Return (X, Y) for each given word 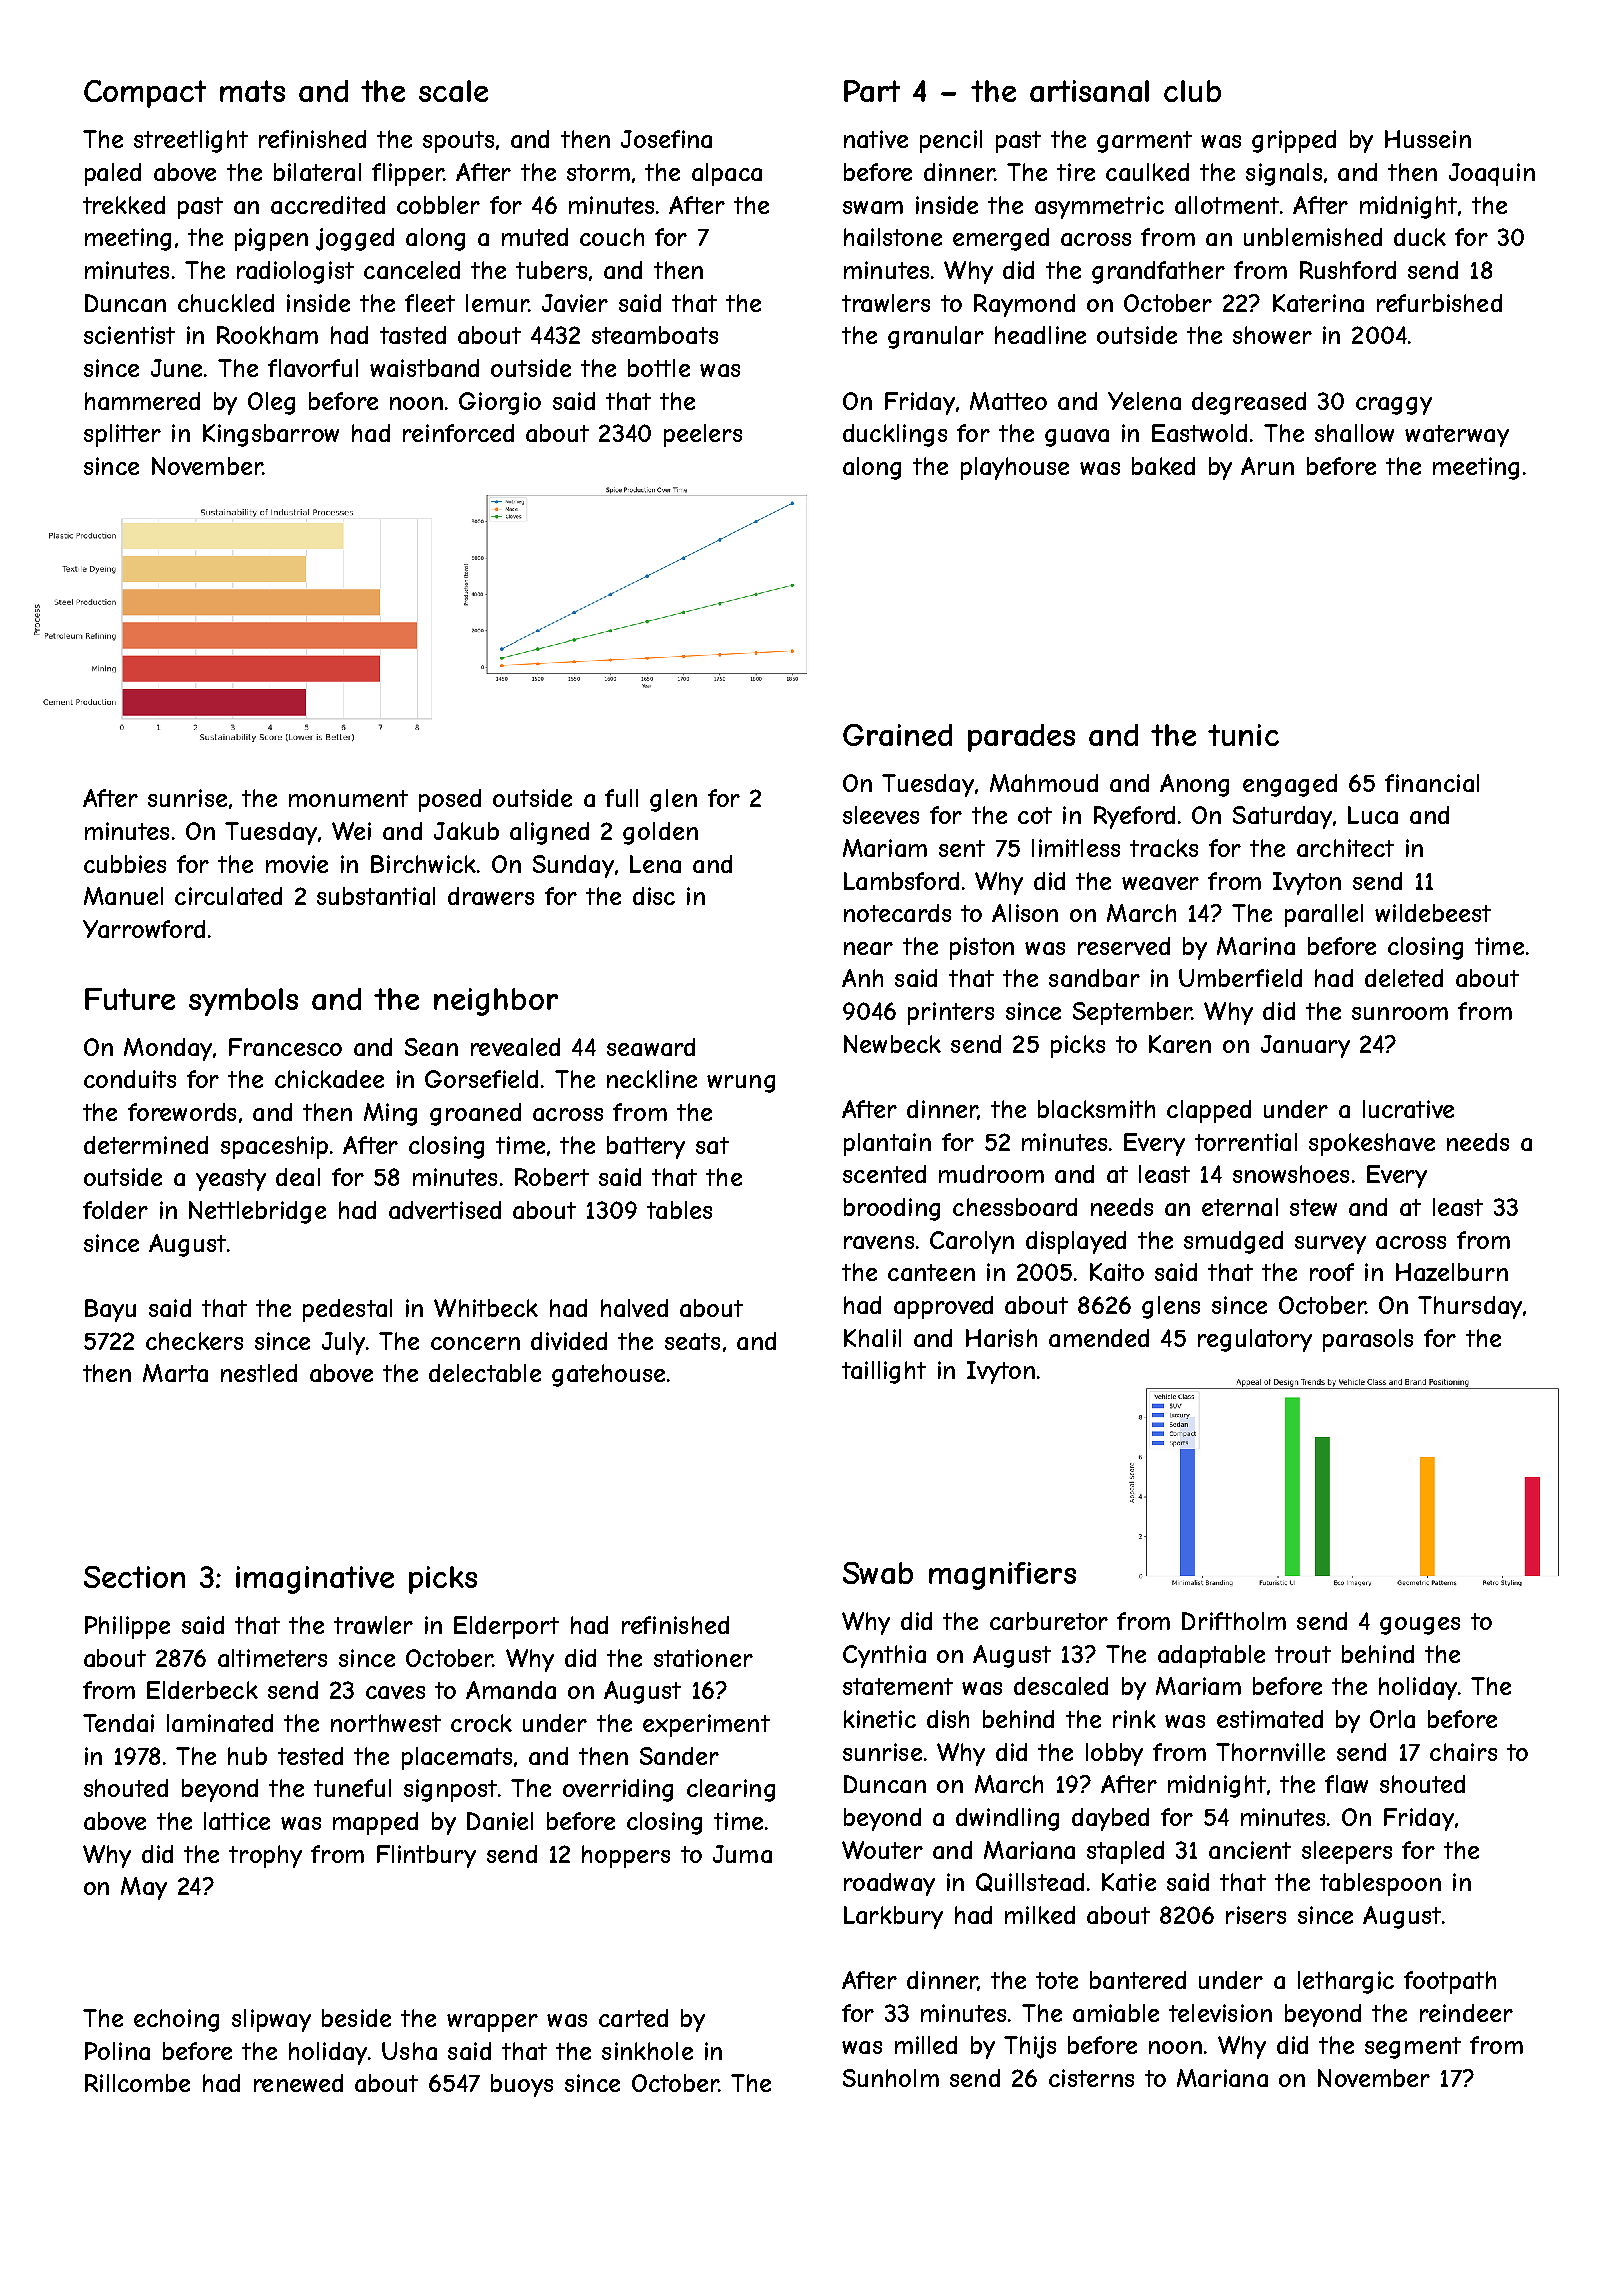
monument (348, 798)
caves (395, 1692)
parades (1021, 738)
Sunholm (891, 2078)
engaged (1290, 785)
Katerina (1318, 303)
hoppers (626, 1856)
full (621, 798)
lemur (497, 303)
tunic (1243, 735)
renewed (298, 2083)
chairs (1463, 1752)
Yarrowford (144, 929)
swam (873, 207)
